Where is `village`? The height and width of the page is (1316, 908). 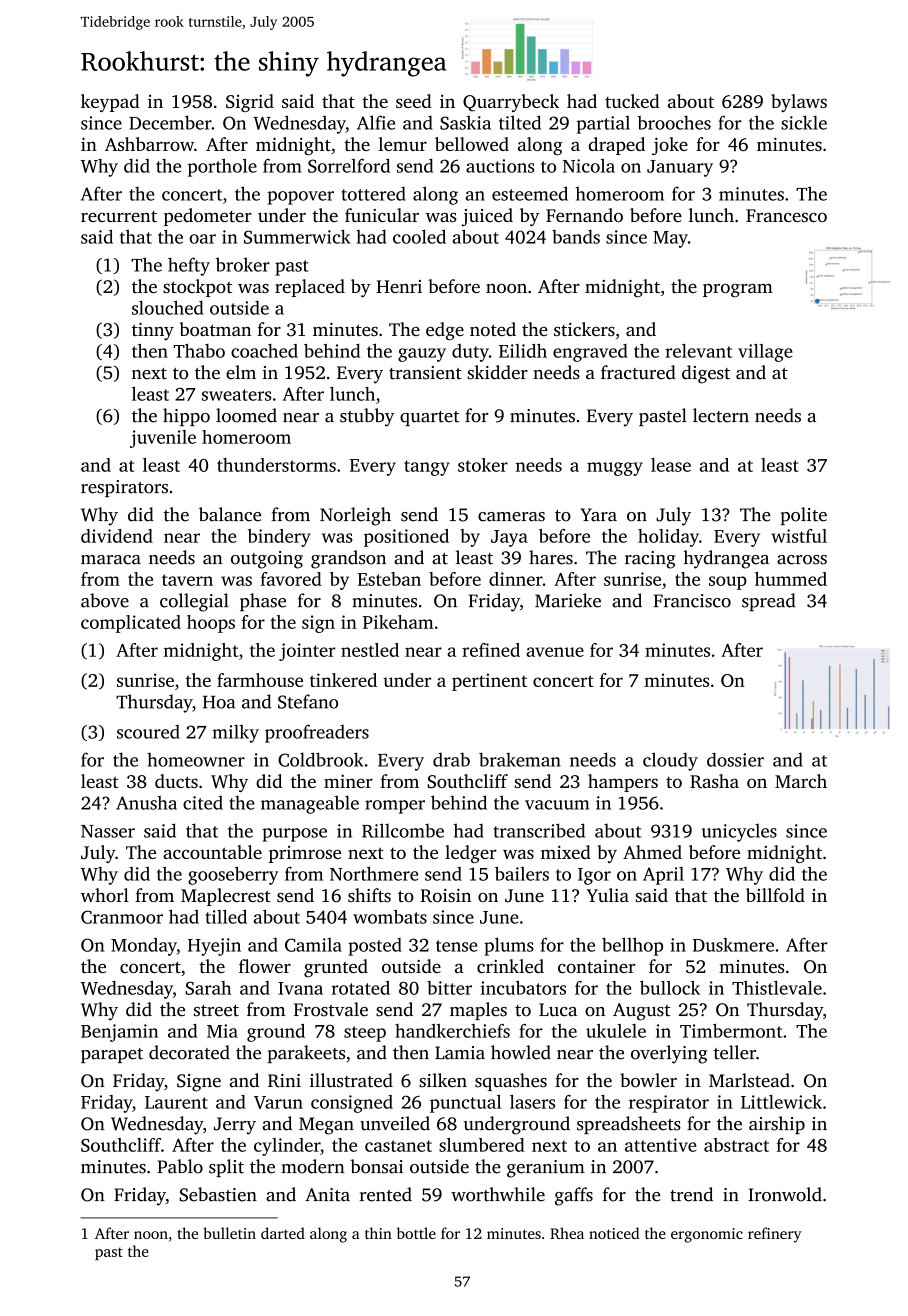
village is located at coordinates (765, 353).
